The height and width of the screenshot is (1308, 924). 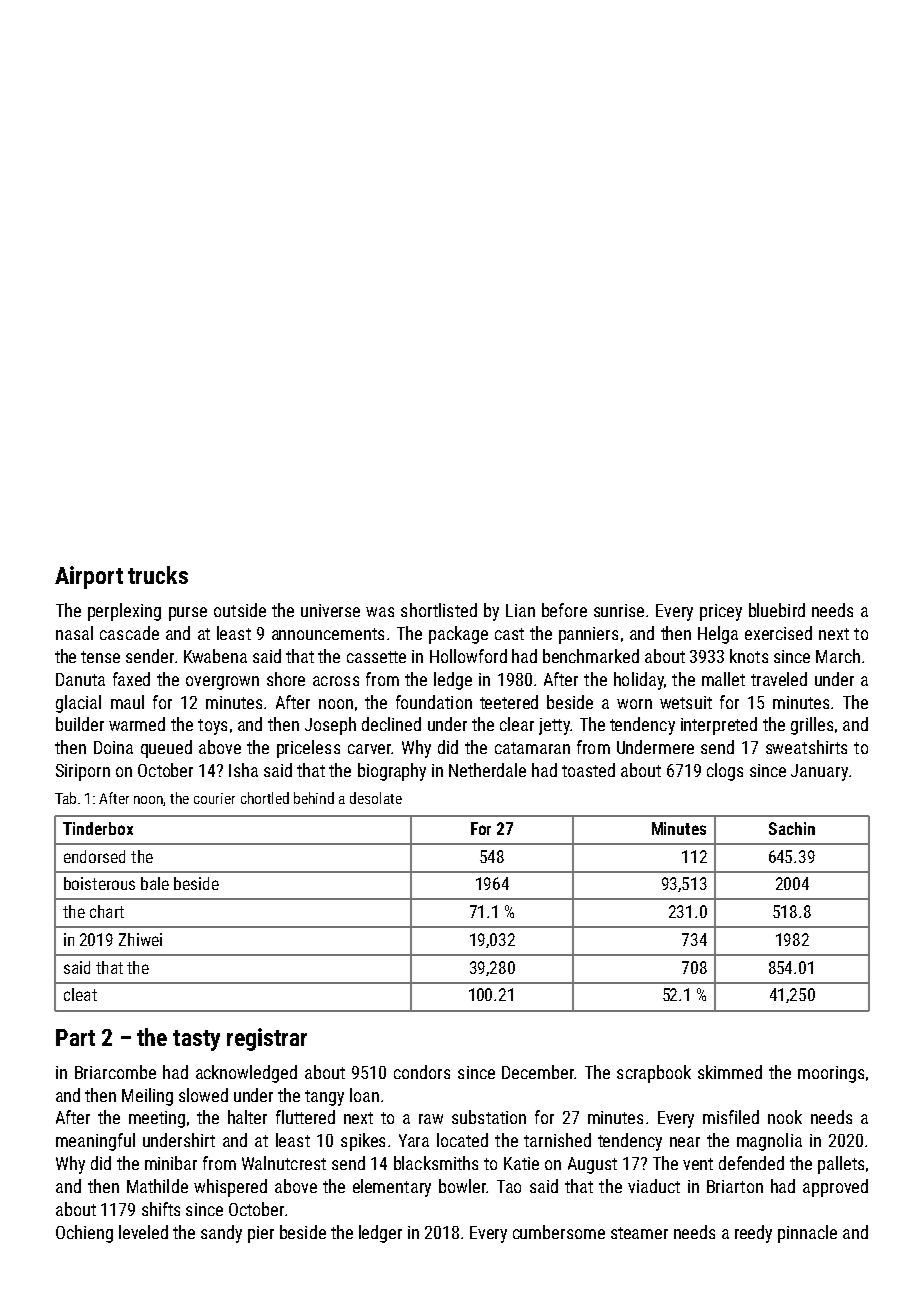 What do you see at coordinates (80, 994) in the screenshot?
I see `cleat` at bounding box center [80, 994].
